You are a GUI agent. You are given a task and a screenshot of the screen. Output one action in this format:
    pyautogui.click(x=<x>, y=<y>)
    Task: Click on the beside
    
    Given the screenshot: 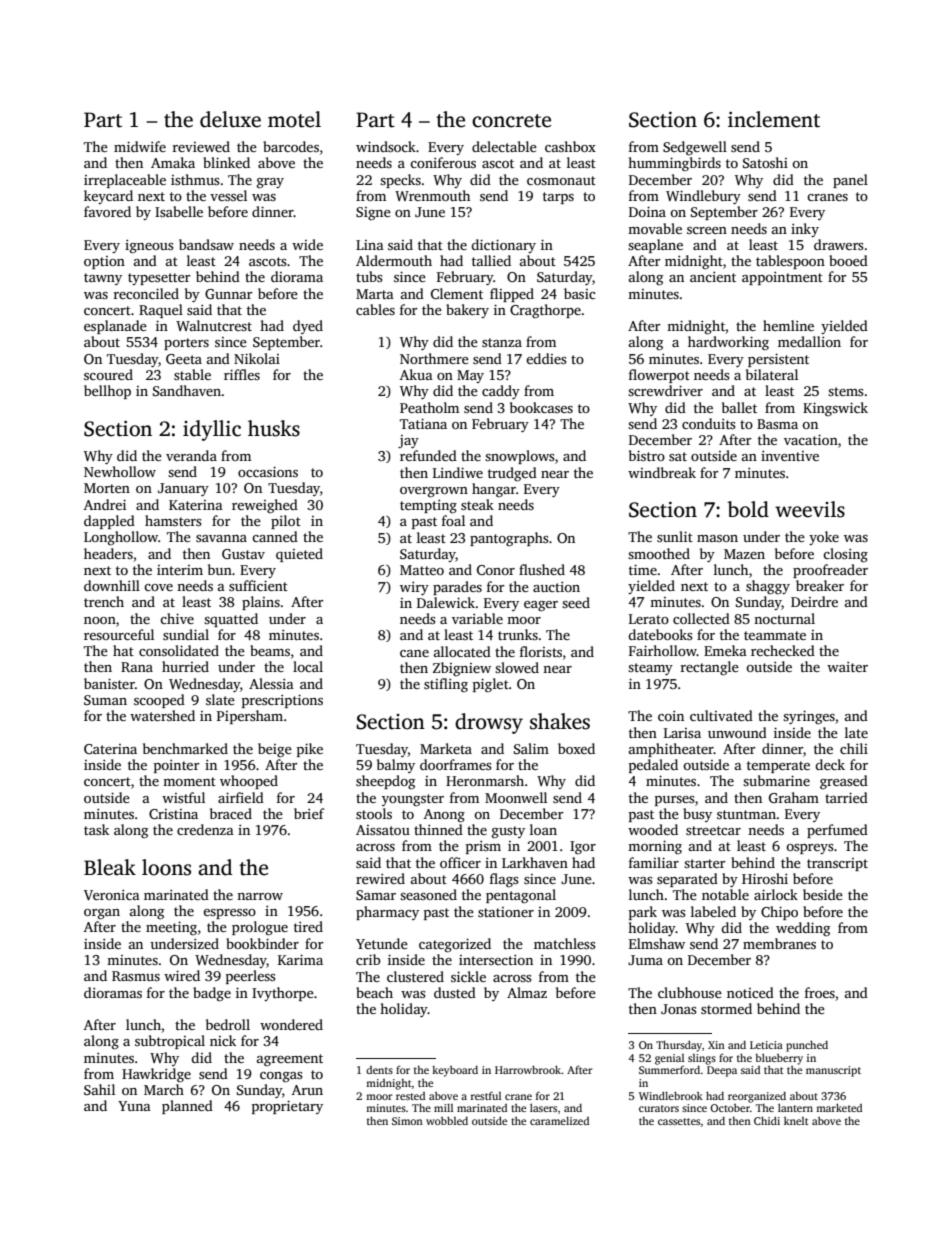 What is the action you would take?
    pyautogui.click(x=823, y=894)
